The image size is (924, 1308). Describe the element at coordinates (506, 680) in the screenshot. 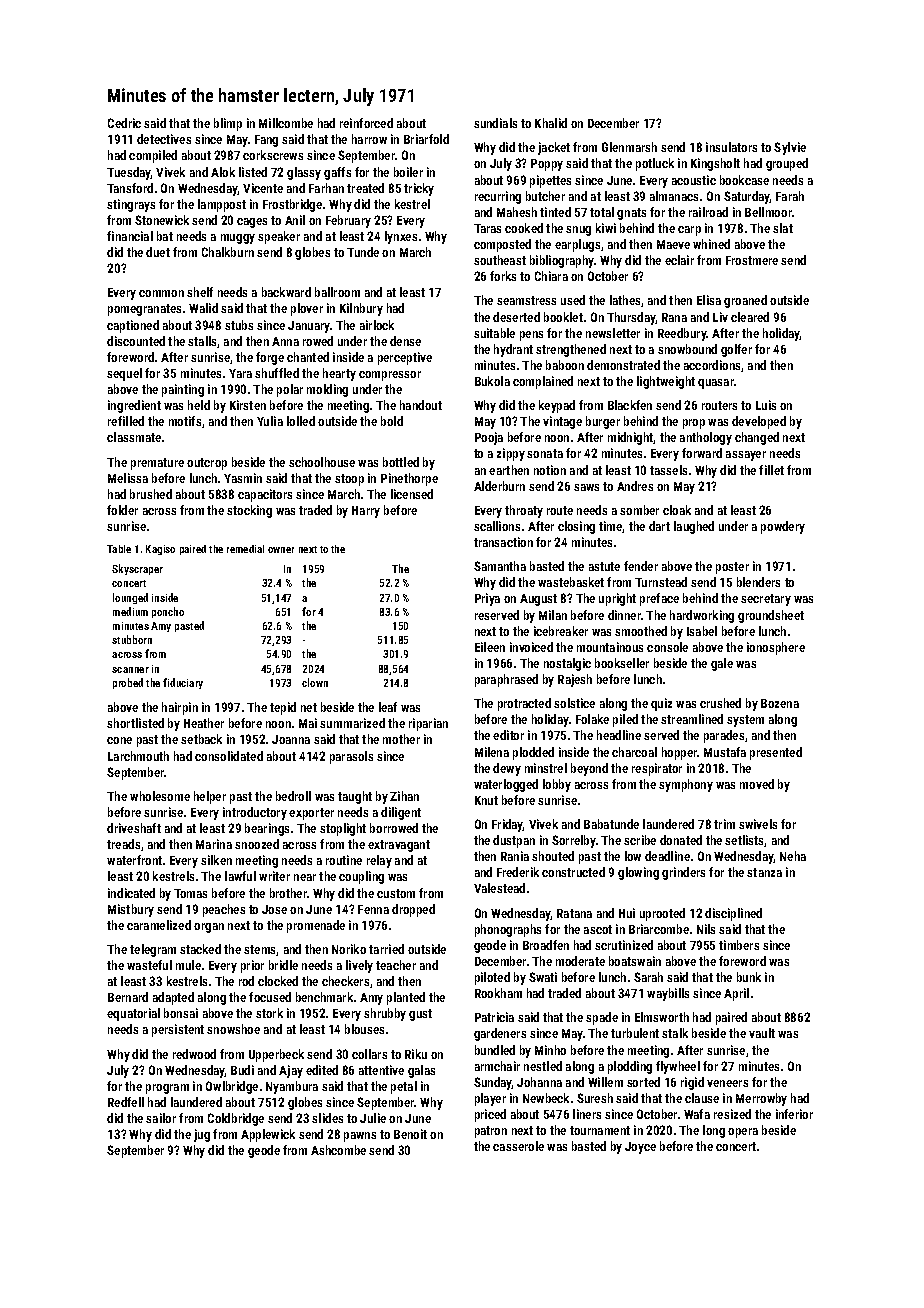

I see `paraphrased` at that location.
